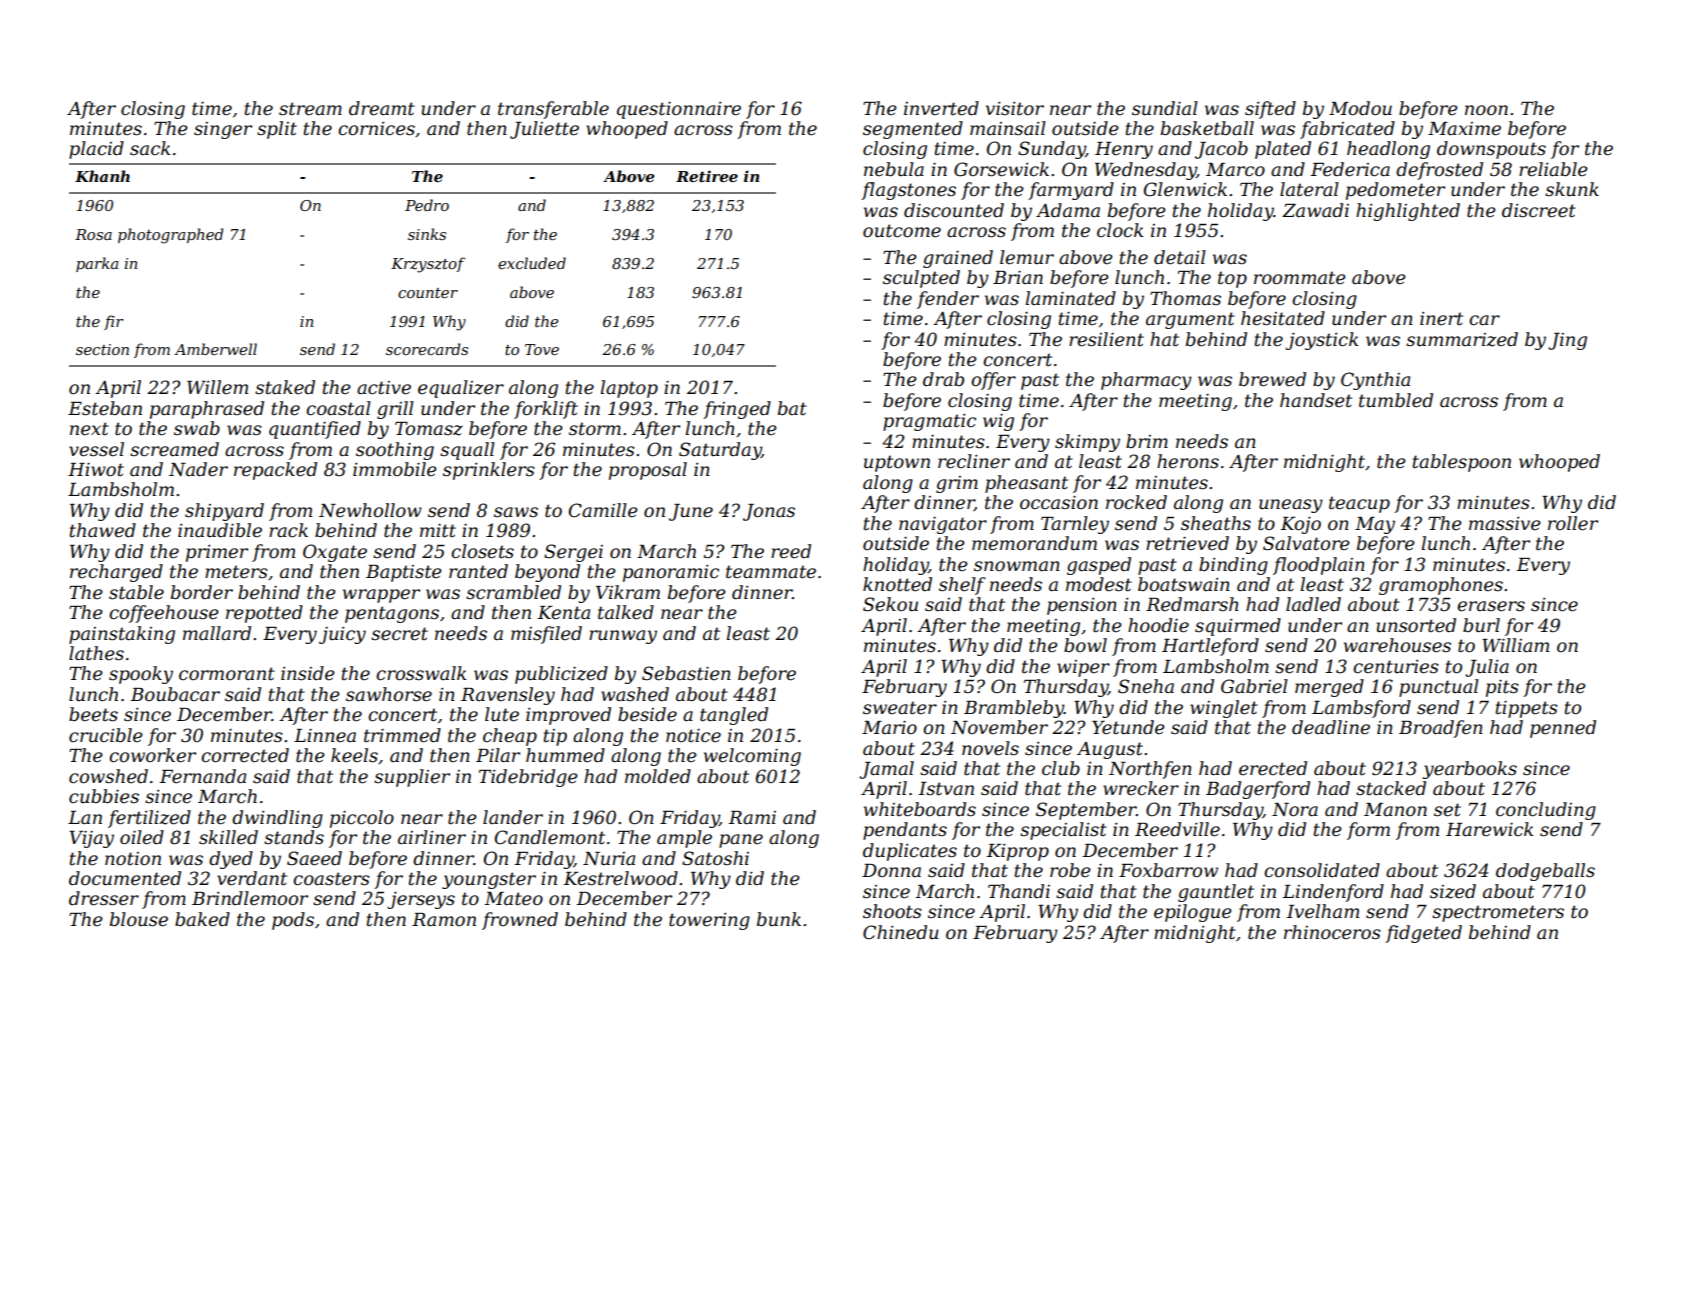  I want to click on sculpted, so click(921, 279).
